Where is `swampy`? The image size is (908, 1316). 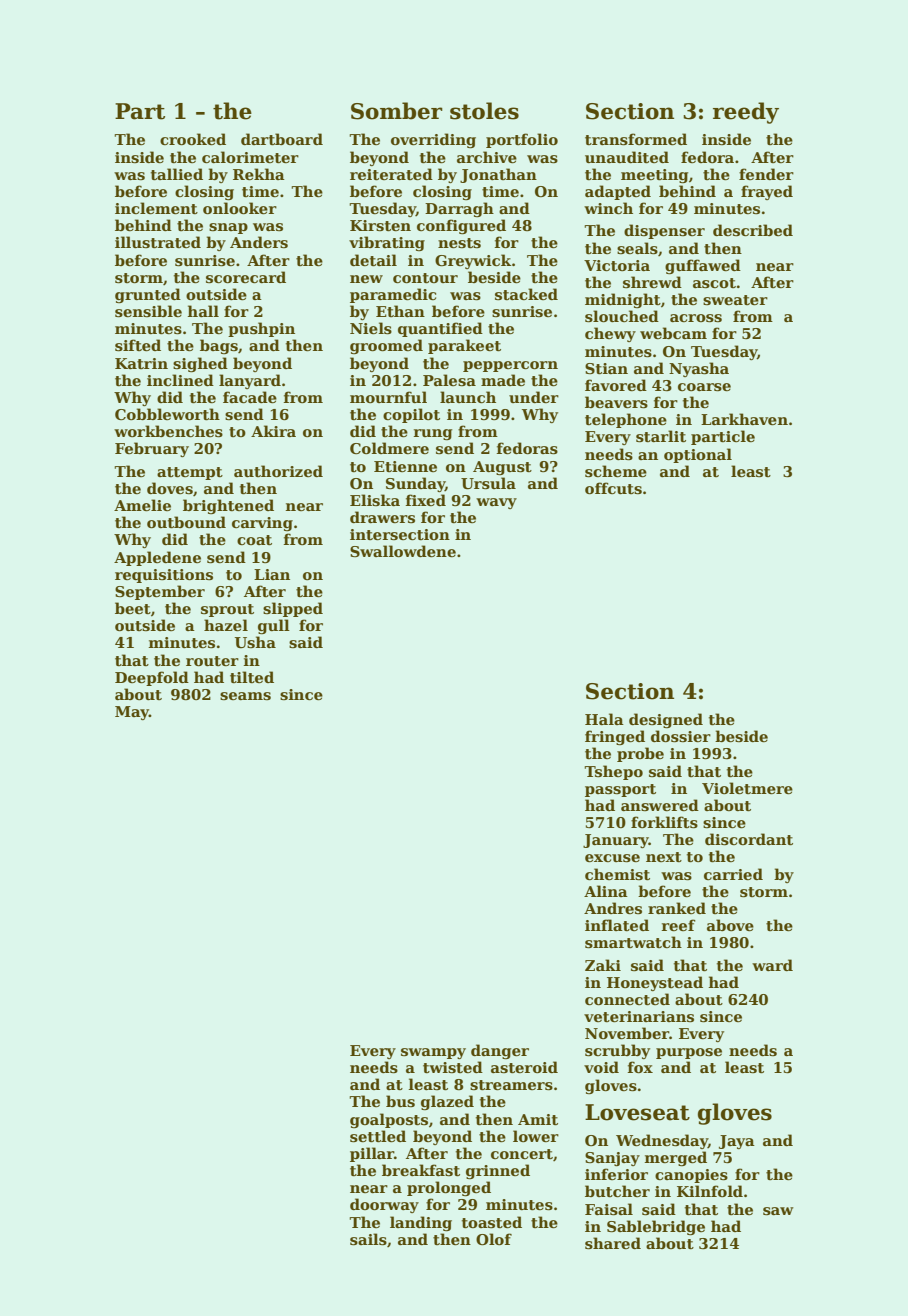
swampy is located at coordinates (433, 1053).
